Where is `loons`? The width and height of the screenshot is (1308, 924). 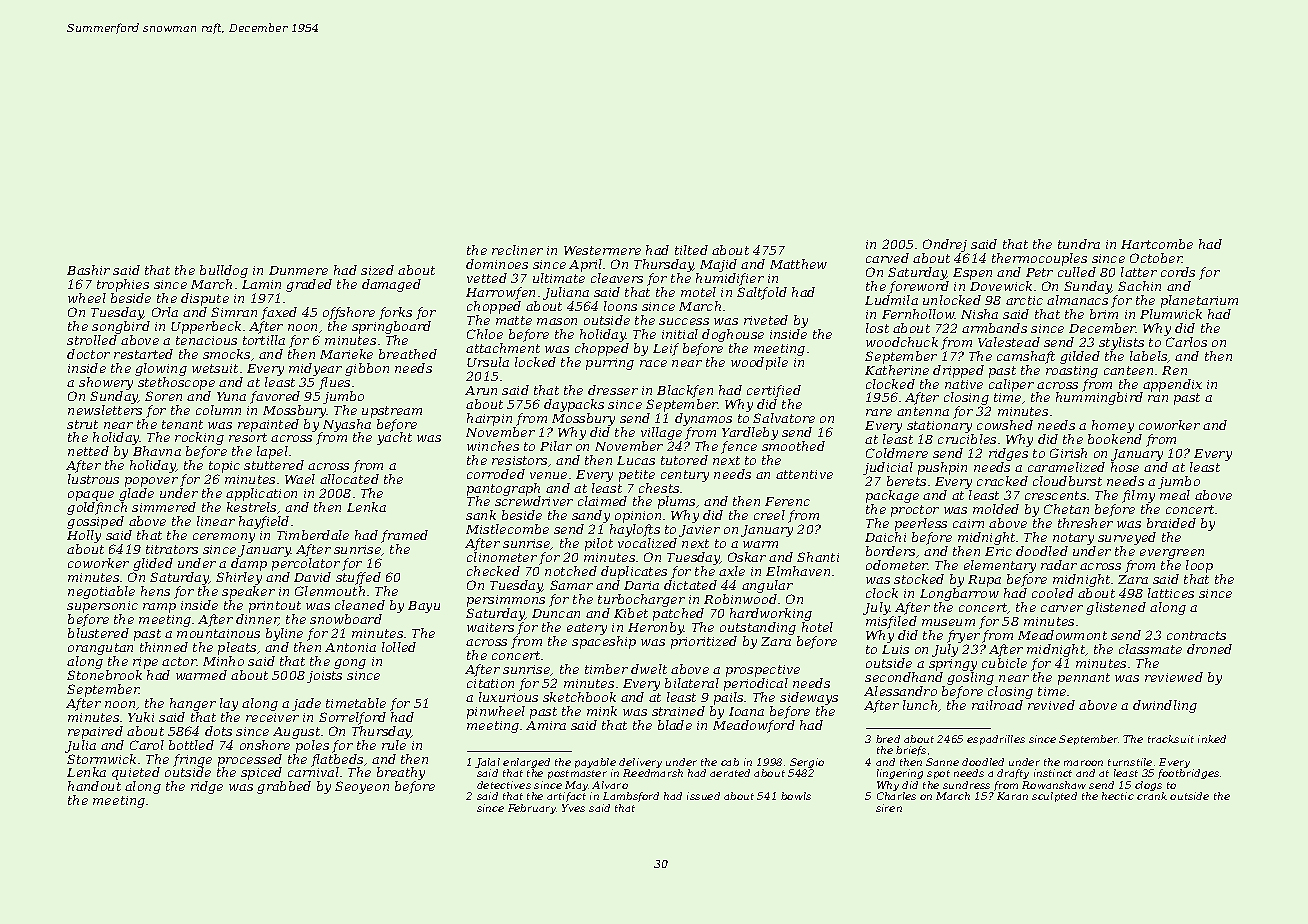 loons is located at coordinates (620, 306).
